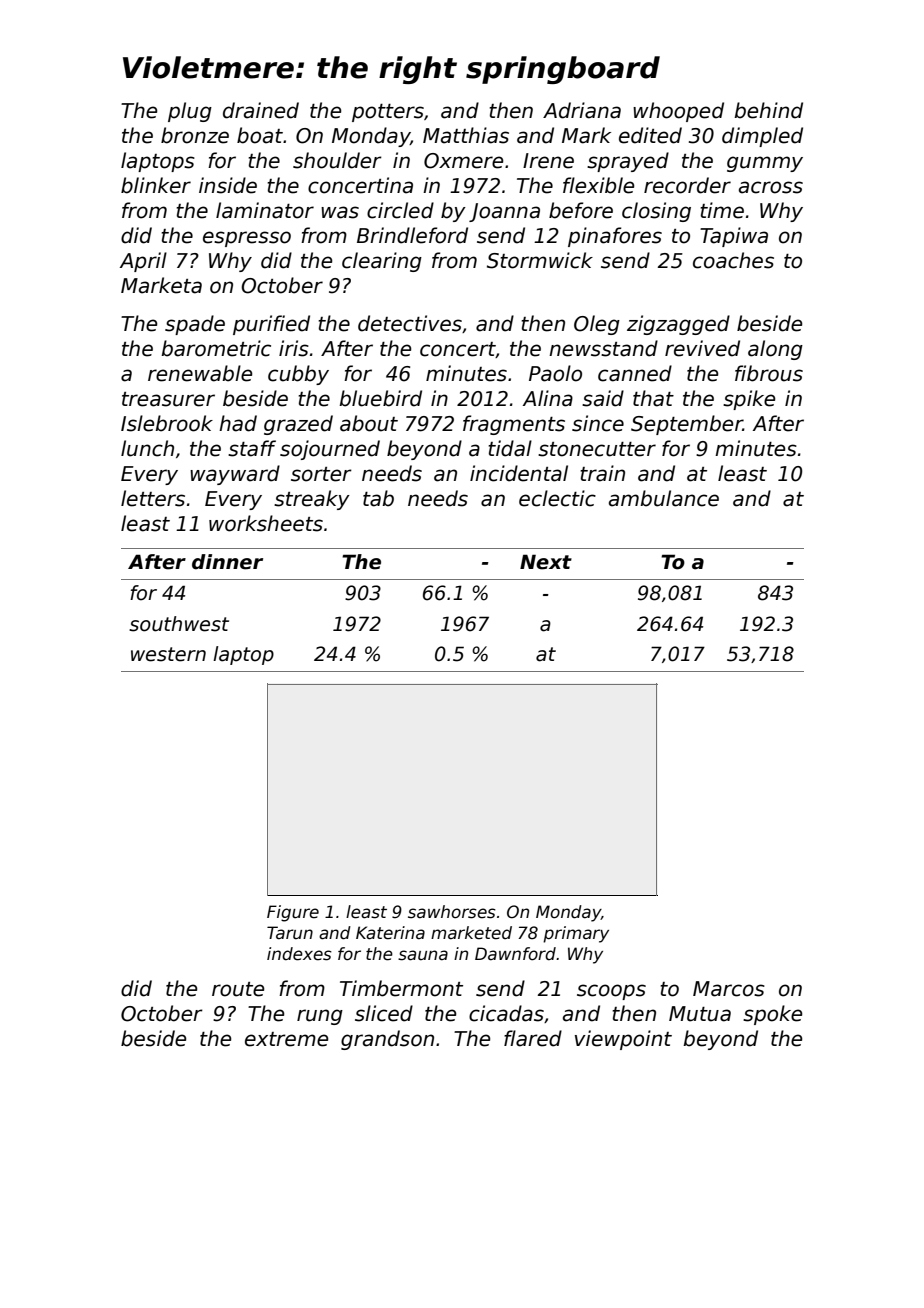  I want to click on worksheets, so click(266, 523).
